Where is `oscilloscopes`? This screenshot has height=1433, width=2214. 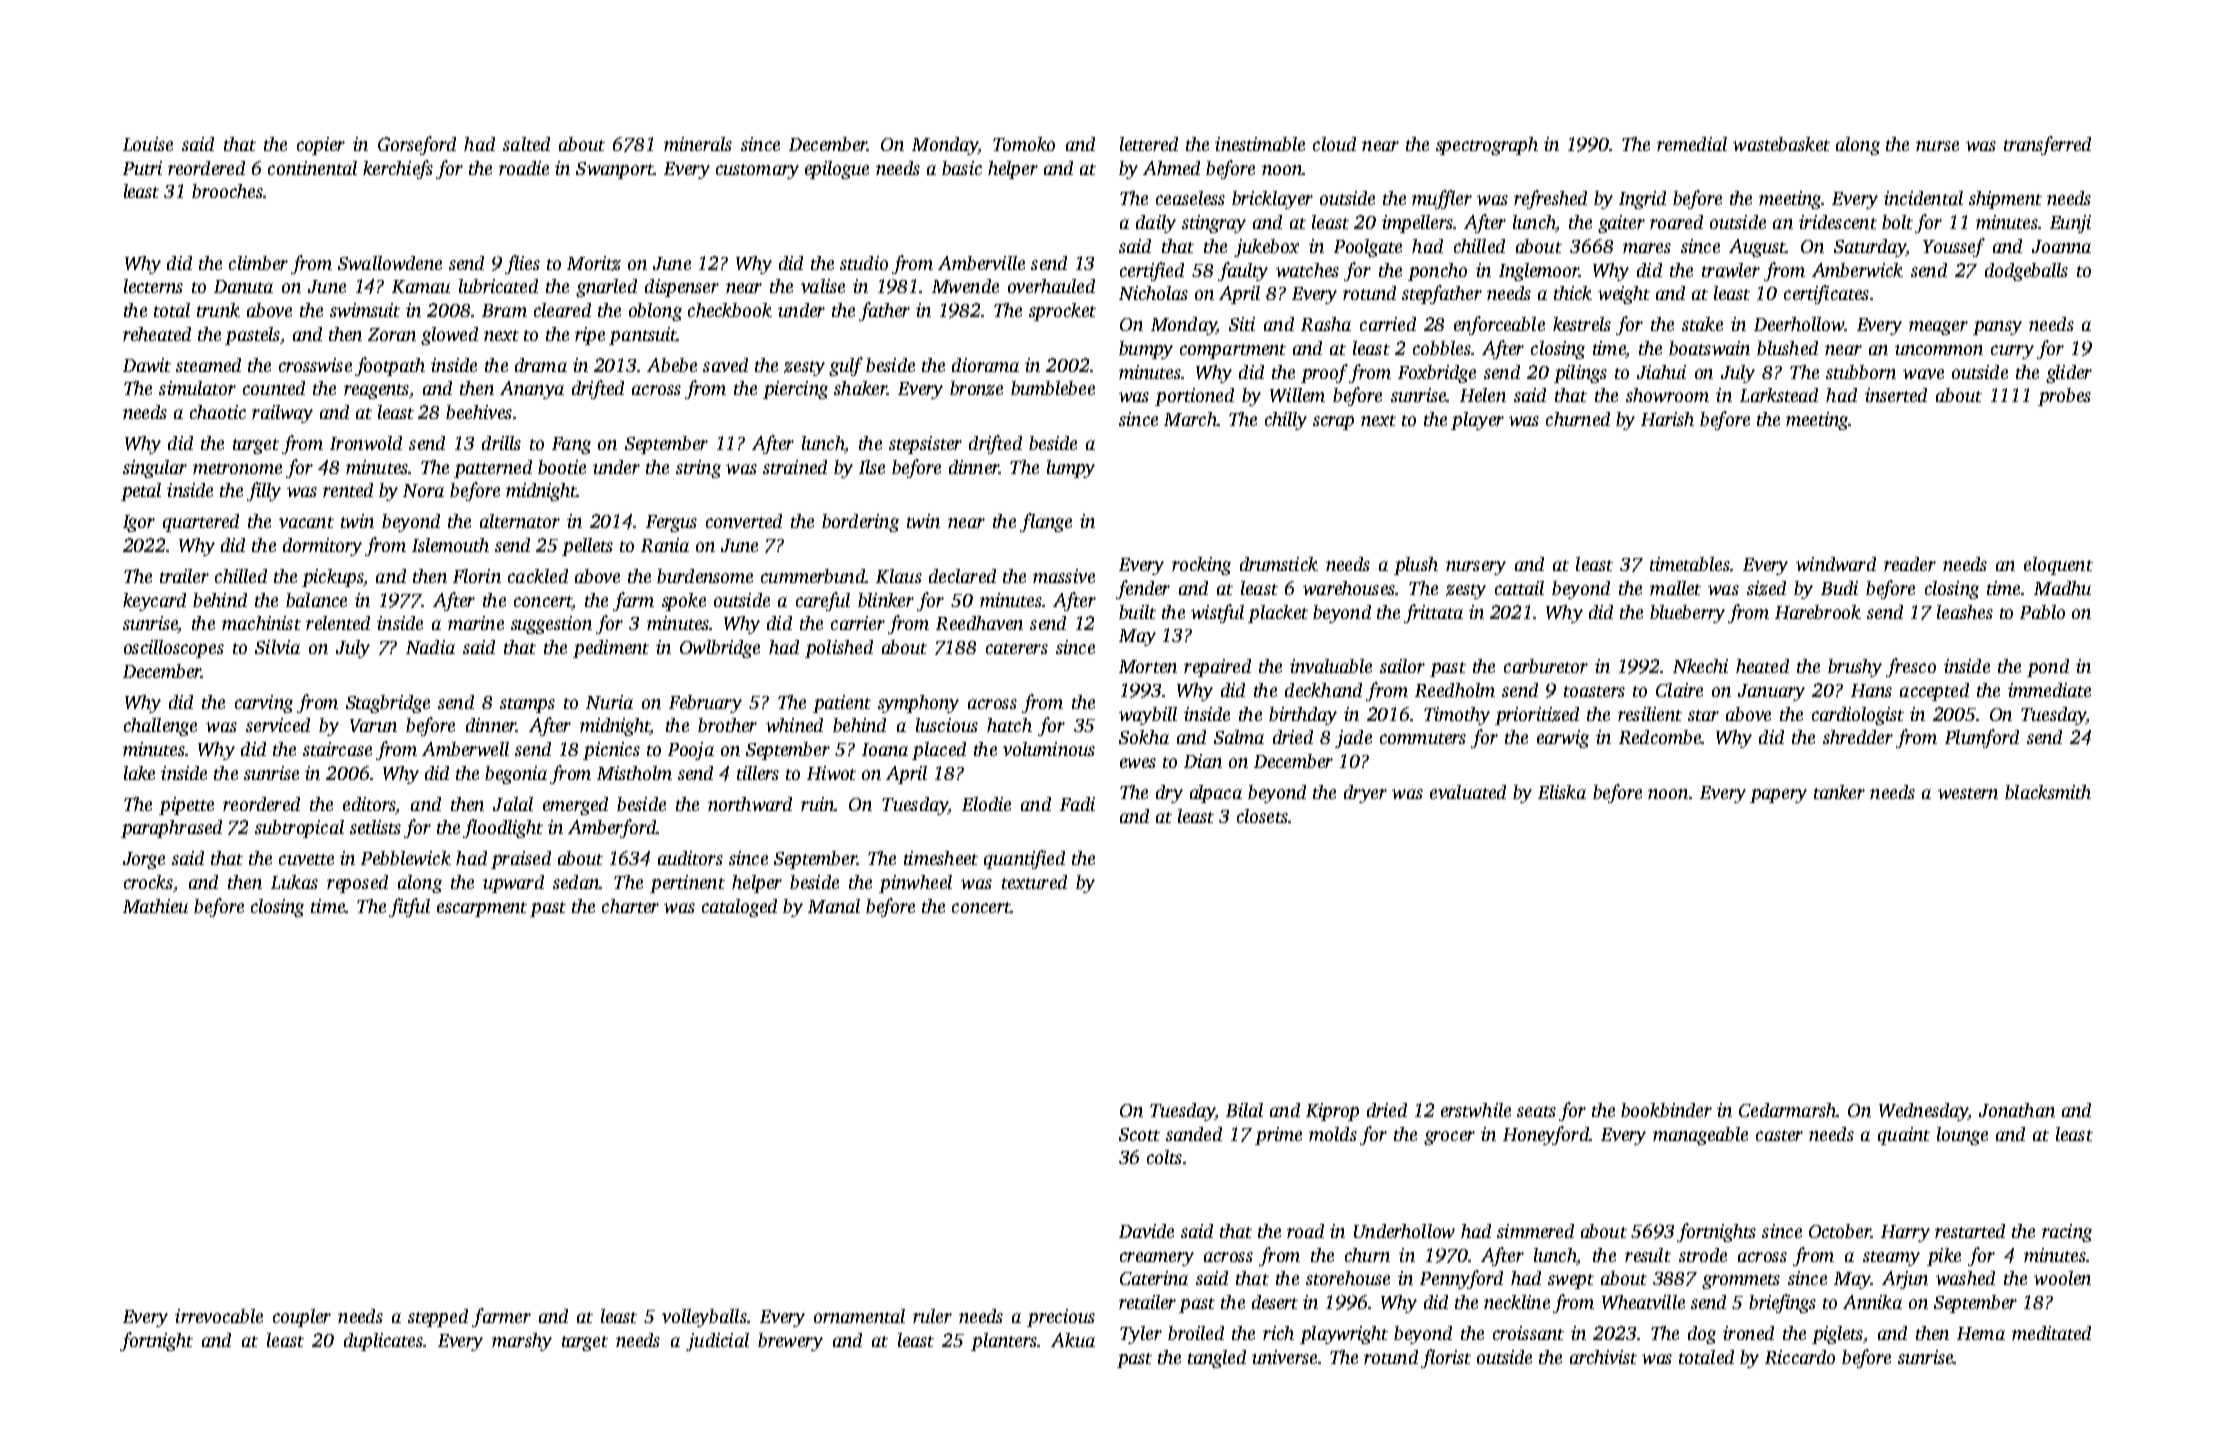
oscilloscopes is located at coordinates (174, 649).
